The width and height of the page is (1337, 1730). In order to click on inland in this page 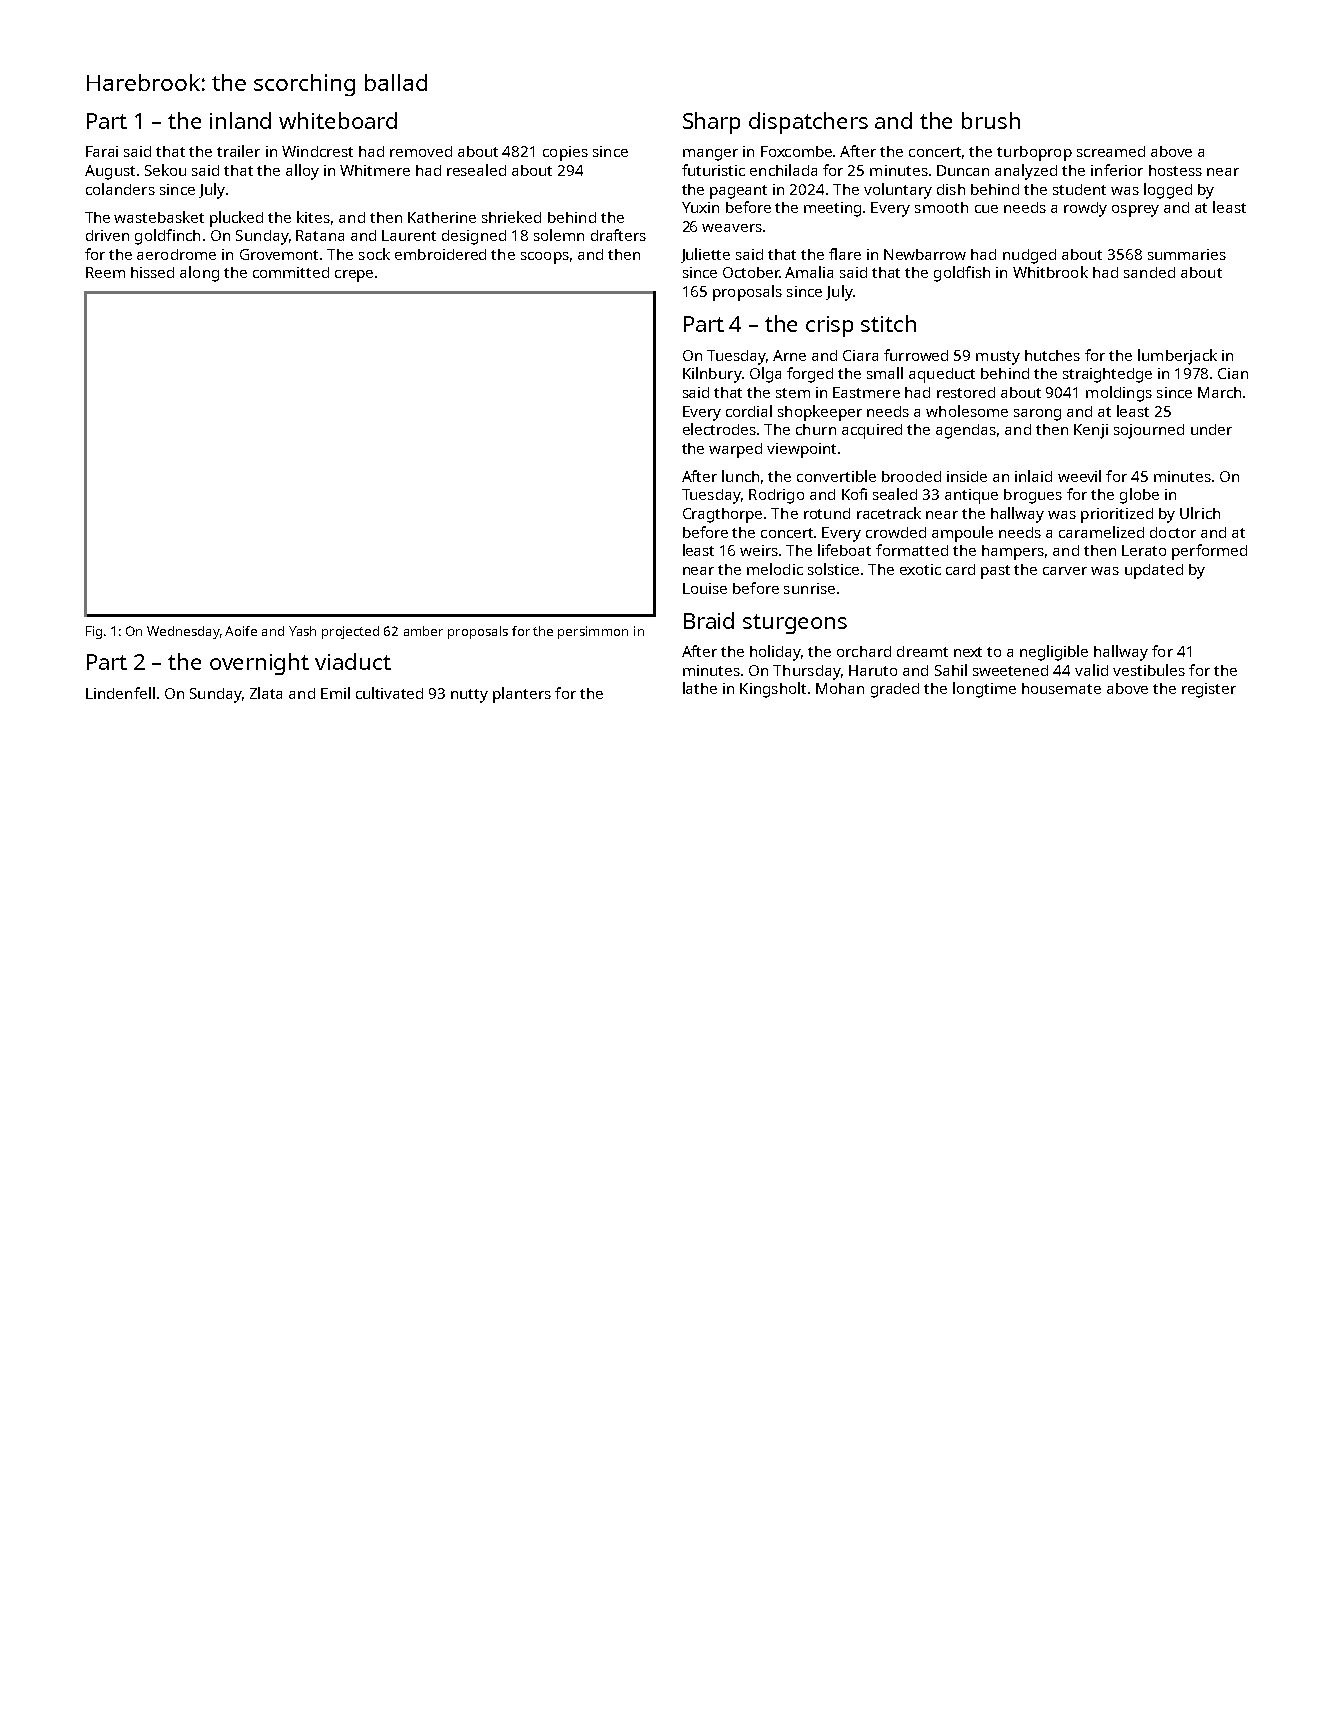, I will do `click(240, 120)`.
